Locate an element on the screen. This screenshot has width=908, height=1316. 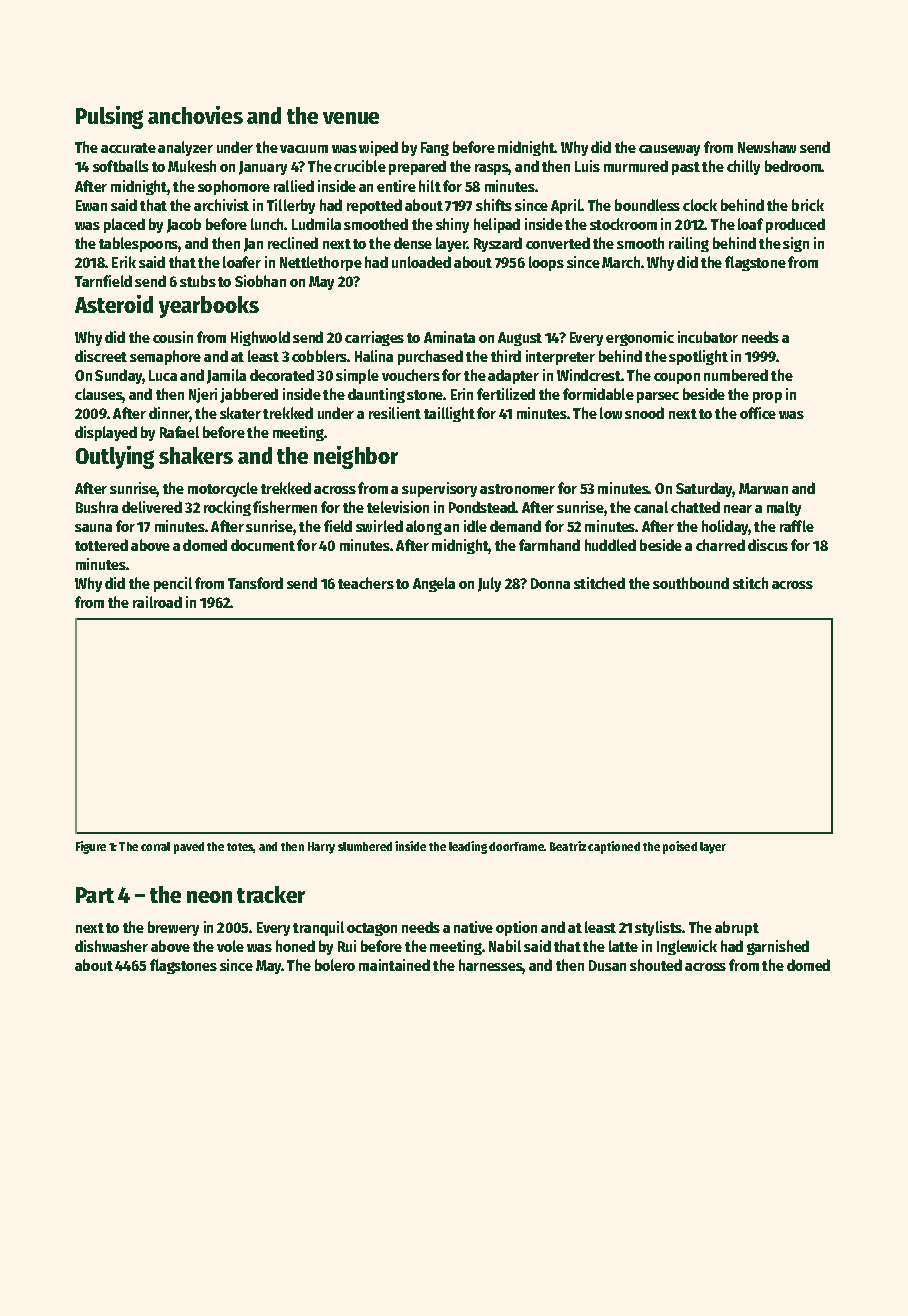
venue is located at coordinates (351, 118).
